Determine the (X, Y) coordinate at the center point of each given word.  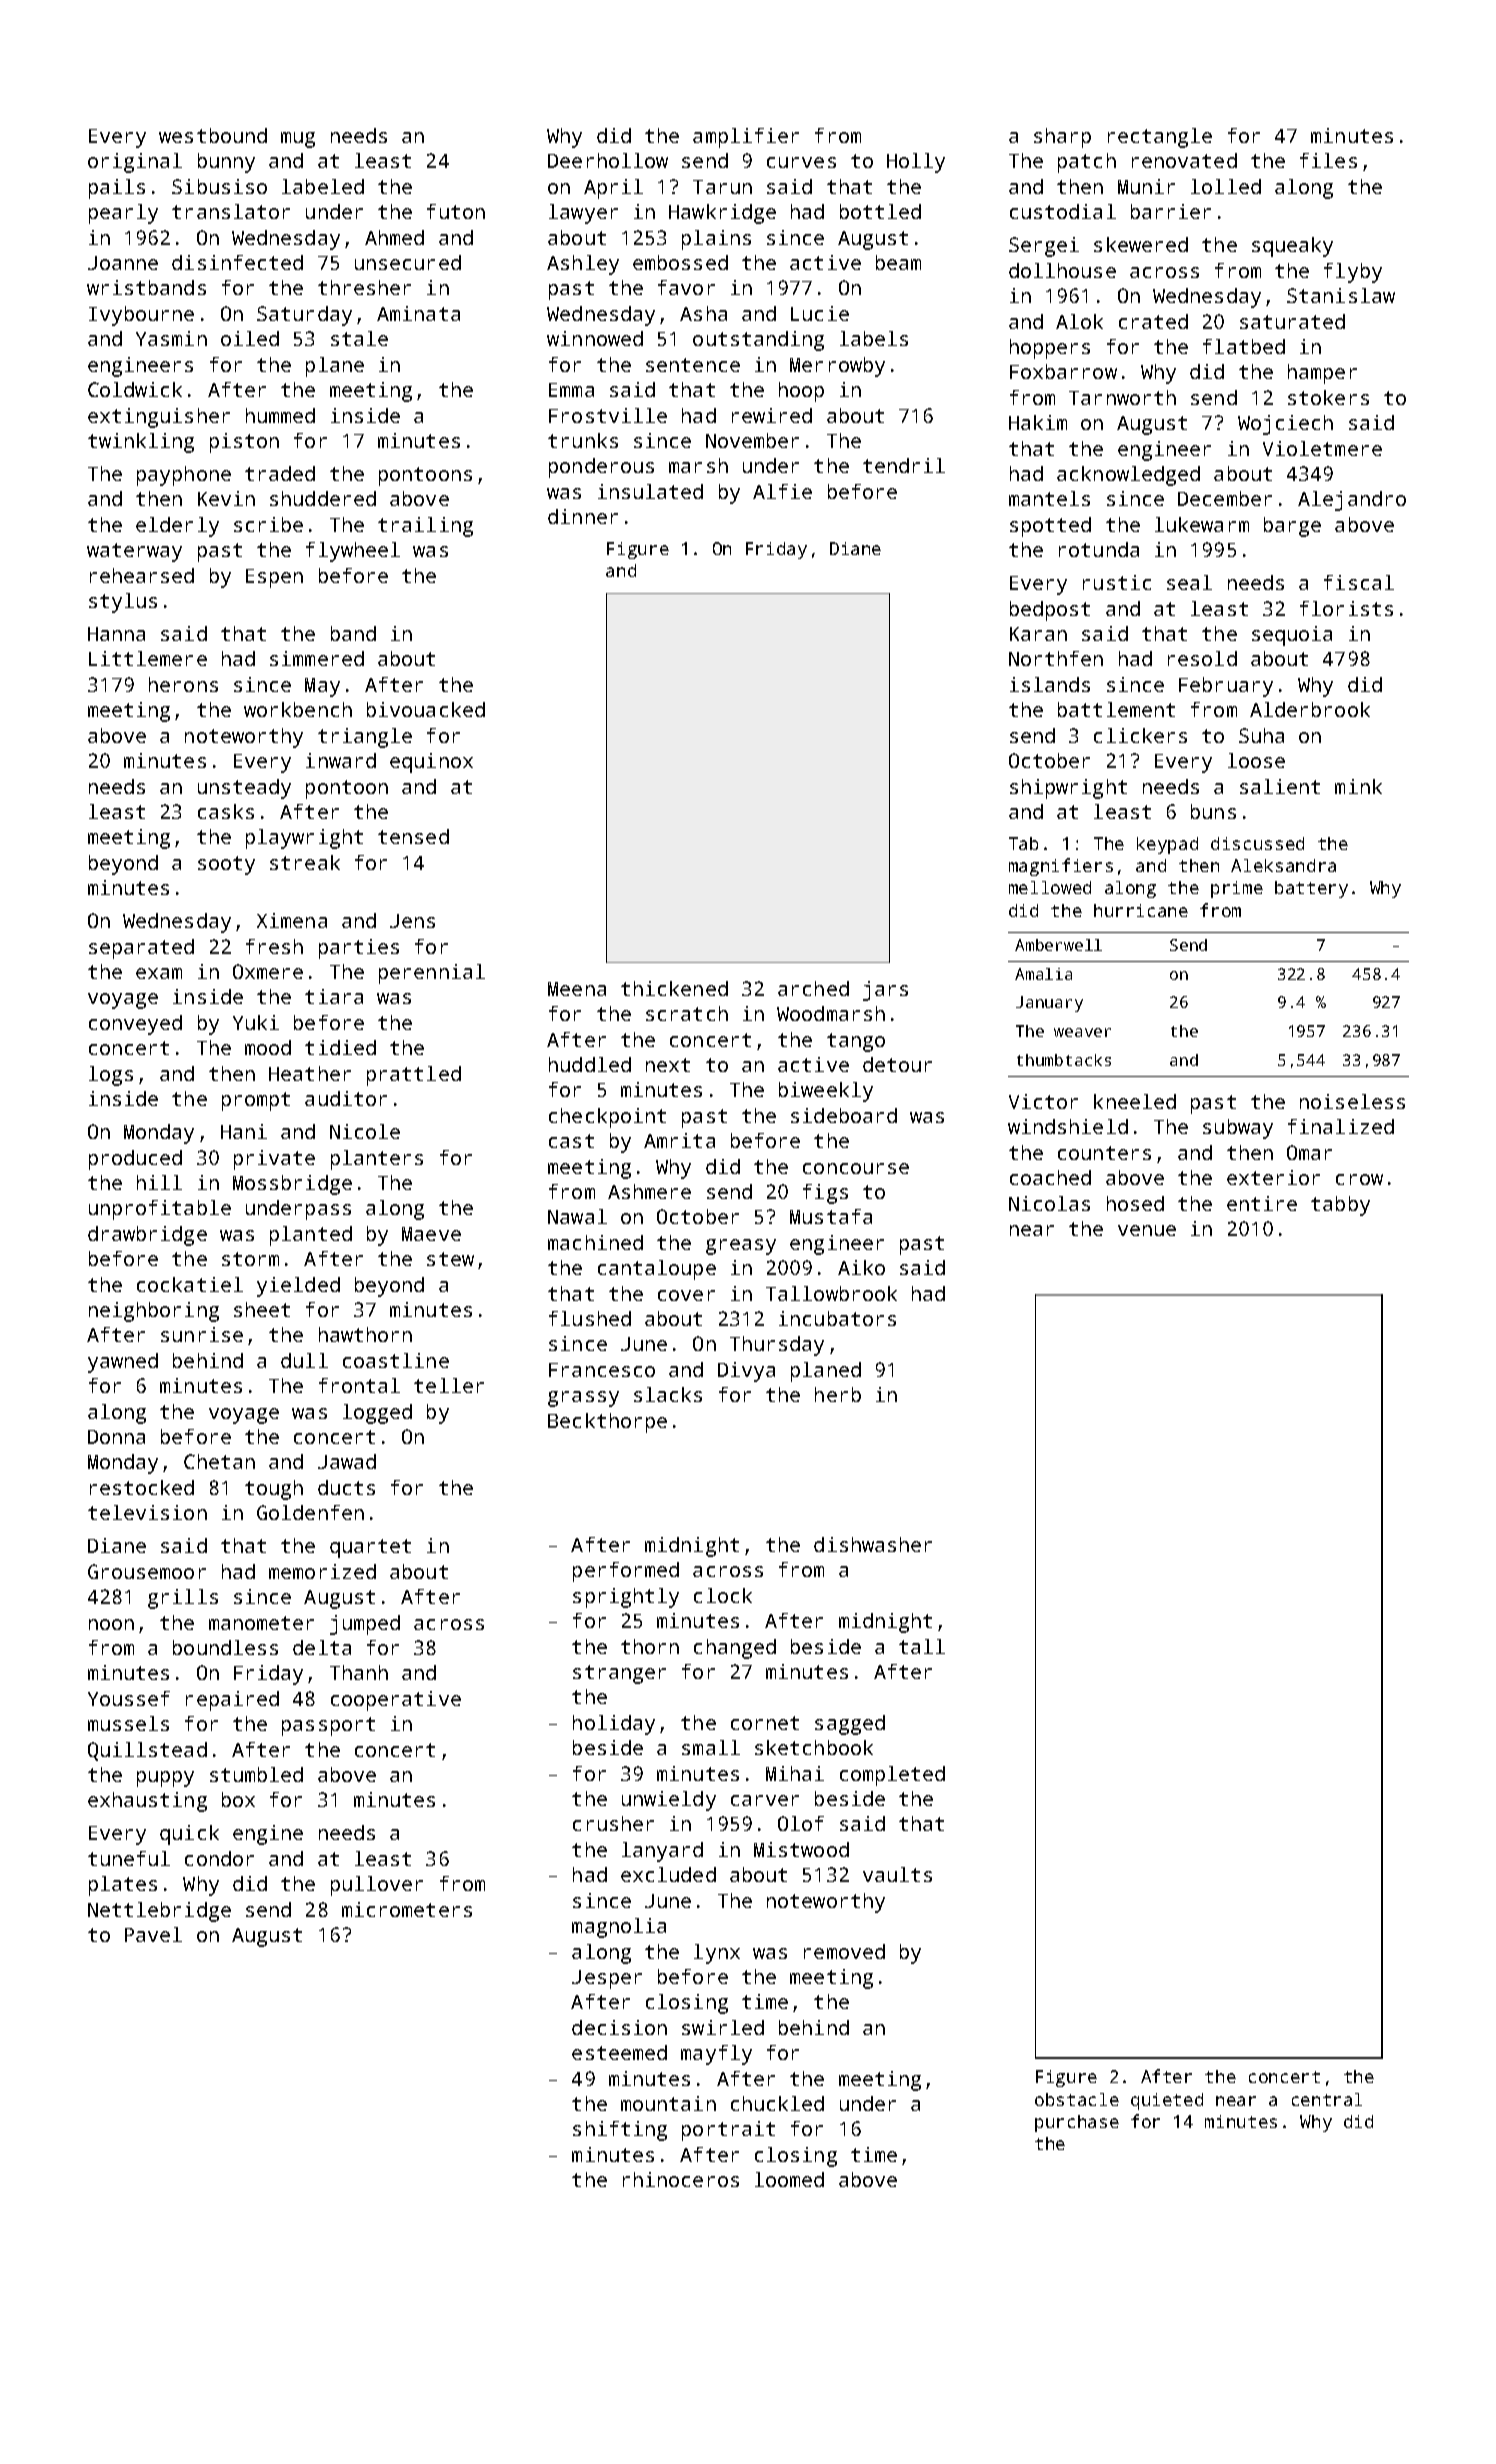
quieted (1167, 2101)
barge (1292, 527)
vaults (897, 1874)
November (752, 440)
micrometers (407, 1909)
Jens (412, 921)
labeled (323, 186)
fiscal (1359, 582)
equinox (431, 763)
